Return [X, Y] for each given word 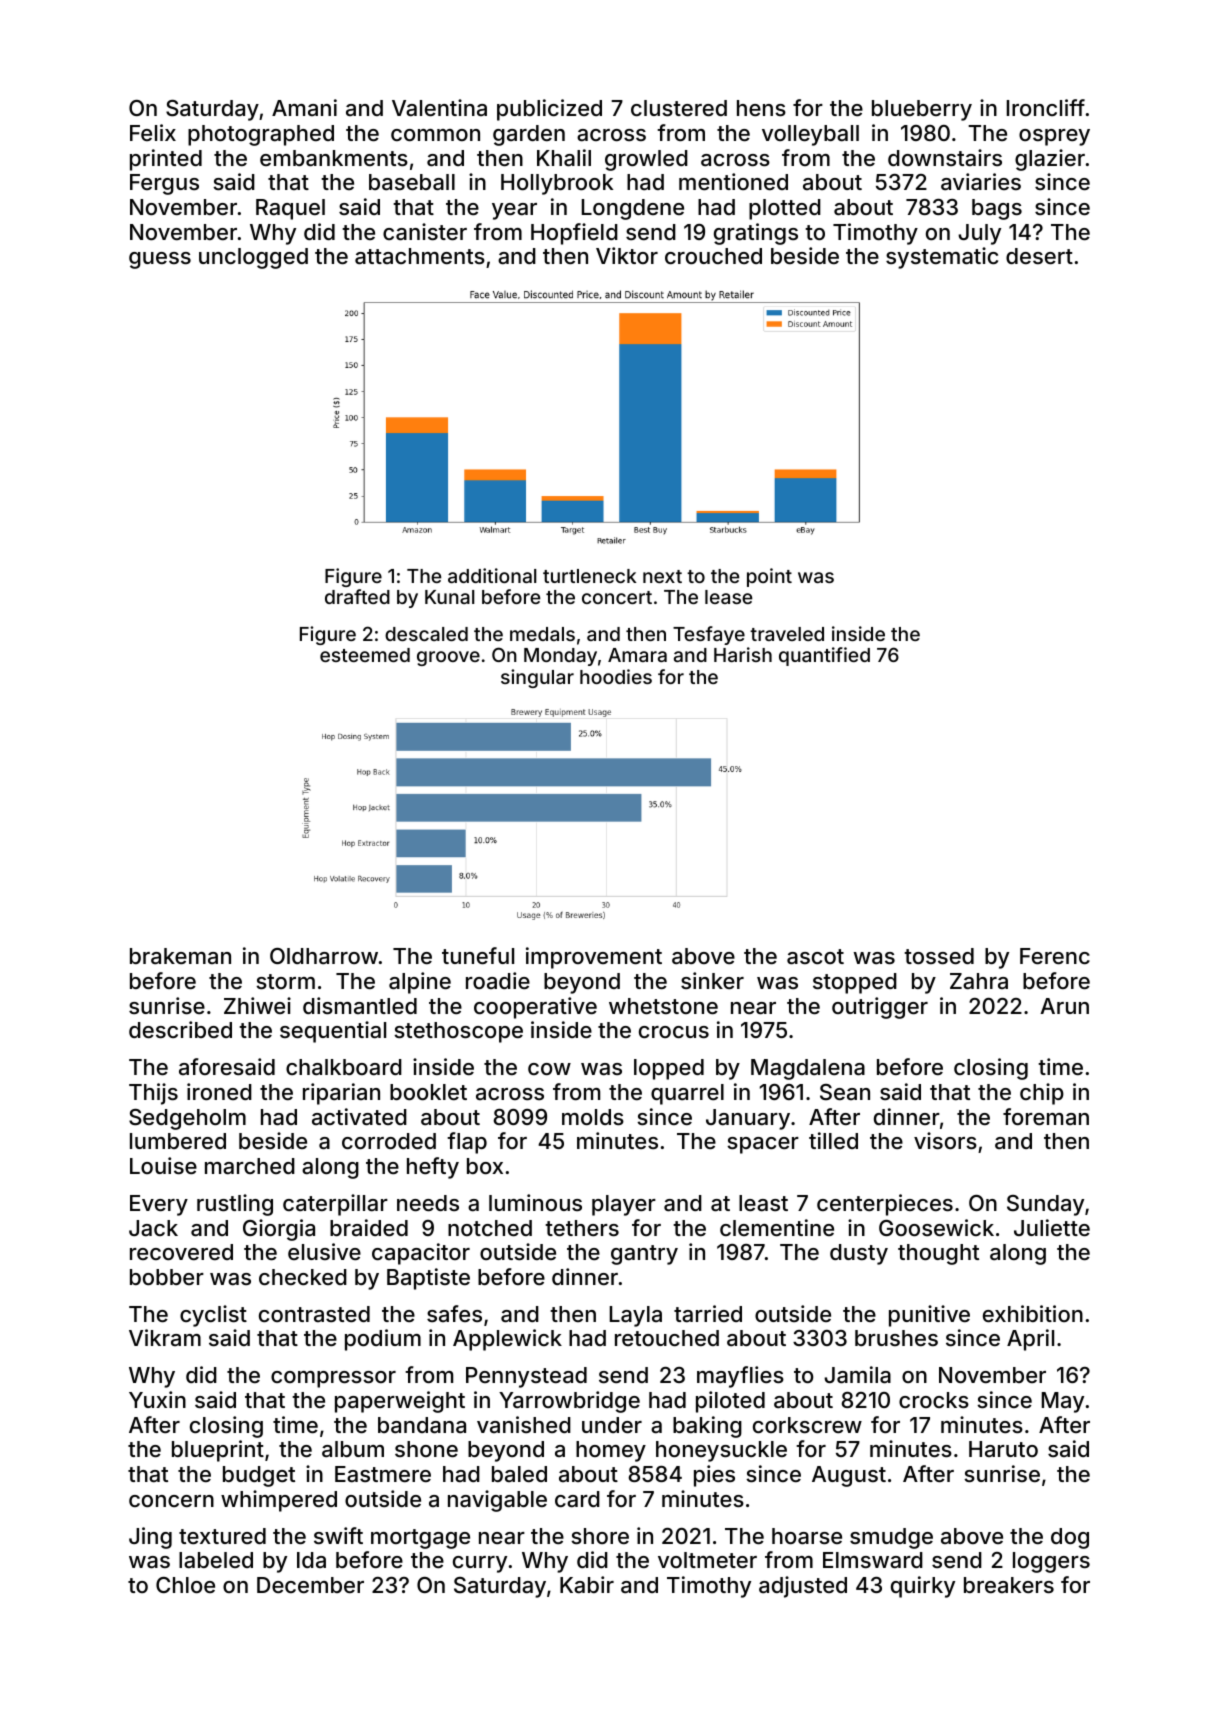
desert [1039, 256]
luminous [535, 1202]
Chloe [185, 1585]
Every [159, 1205]
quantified [824, 656]
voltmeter [707, 1560]
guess [160, 260]
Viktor [627, 255]
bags [997, 209]
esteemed [365, 655]
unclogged [253, 258]
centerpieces [885, 1205]
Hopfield [574, 234]
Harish [743, 654]
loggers [1051, 1562]
